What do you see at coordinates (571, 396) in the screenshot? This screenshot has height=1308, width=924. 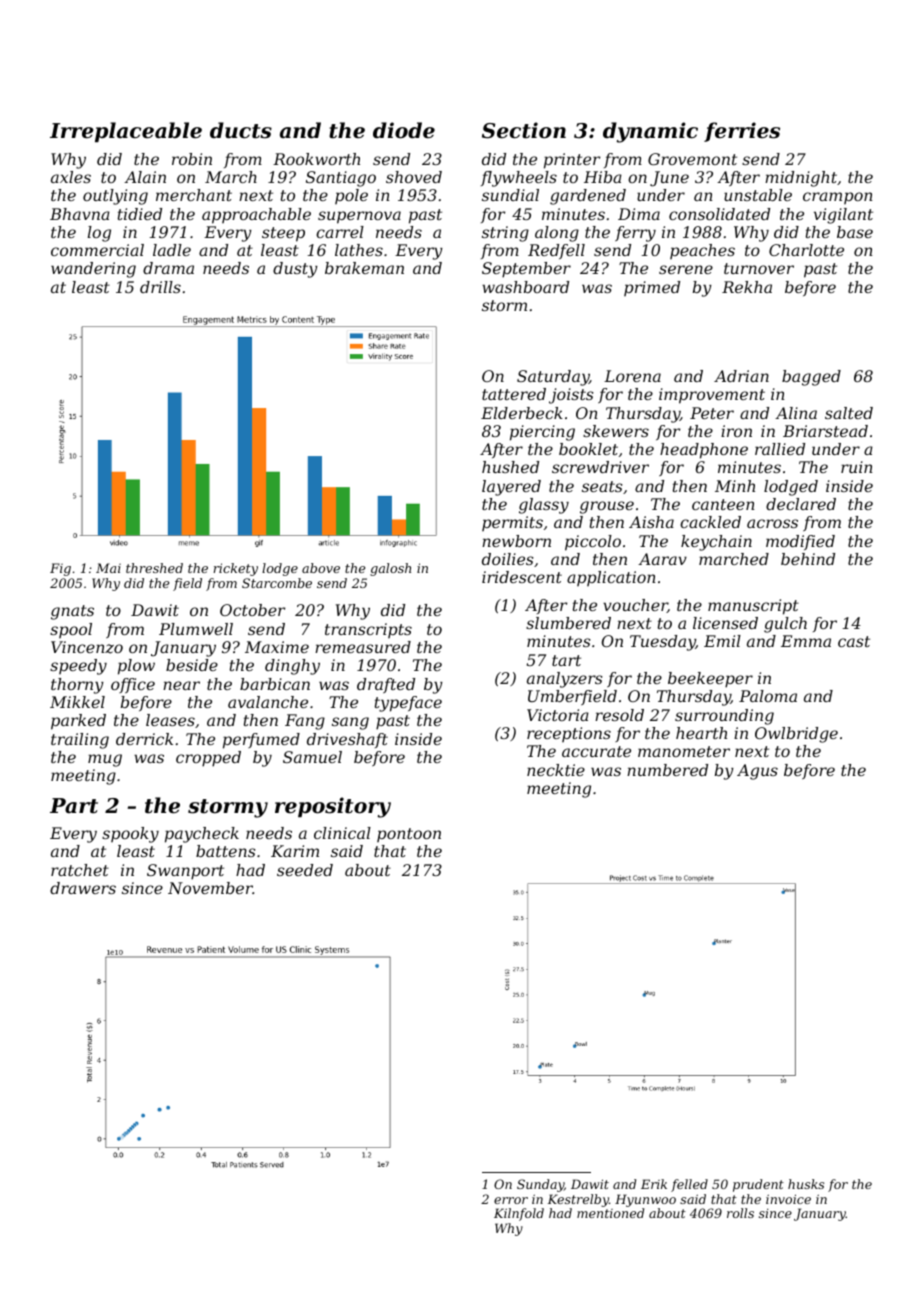 I see `joists` at bounding box center [571, 396].
